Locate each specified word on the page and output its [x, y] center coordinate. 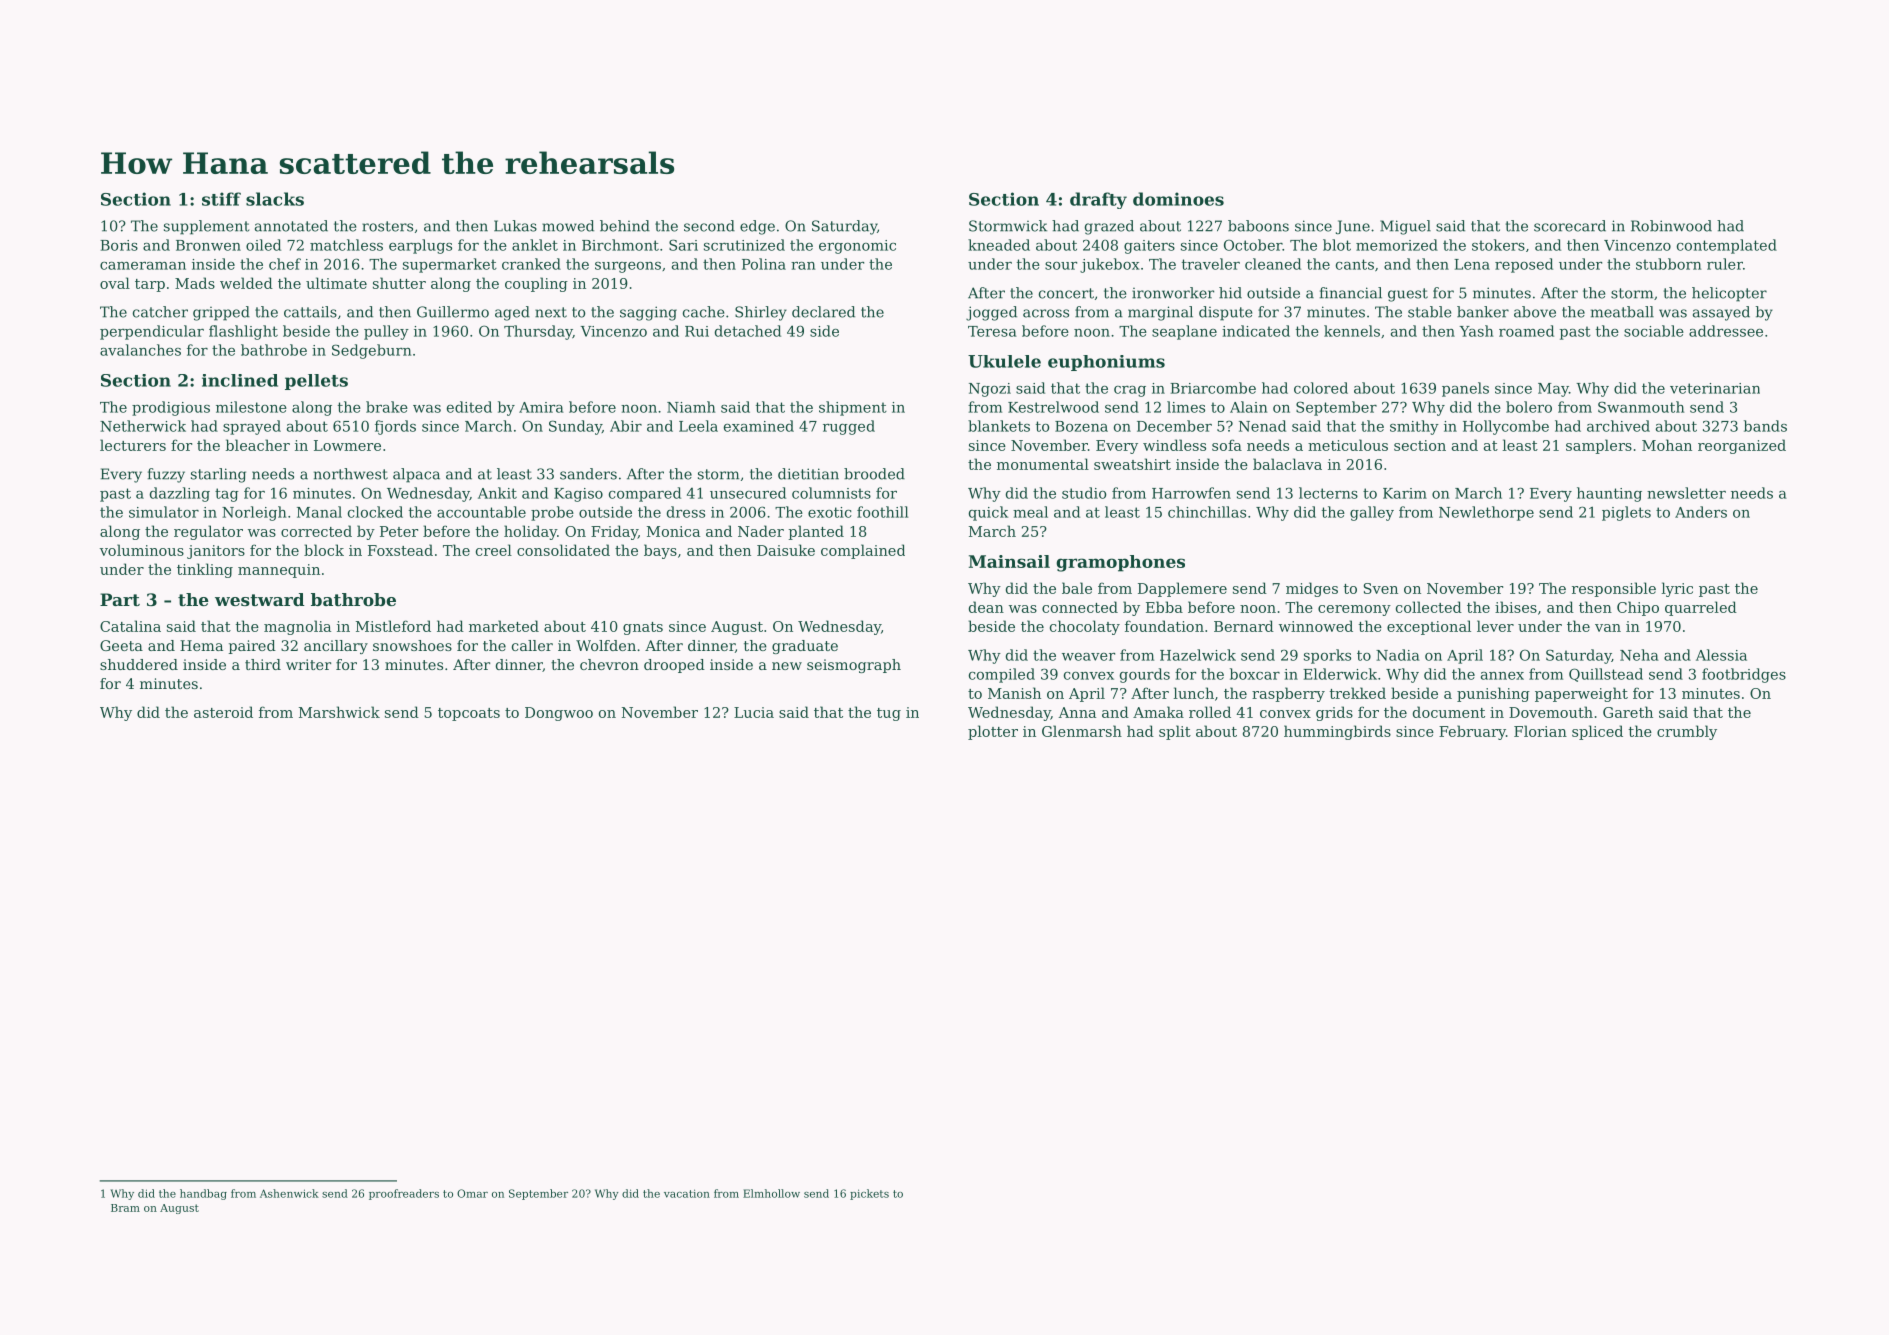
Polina [764, 264]
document [1449, 712]
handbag [203, 1194]
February [1472, 732]
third [263, 664]
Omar [472, 1193]
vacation [687, 1193]
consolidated [563, 550]
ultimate [336, 283]
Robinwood [1671, 226]
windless [1174, 445]
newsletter [1686, 493]
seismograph [854, 666]
